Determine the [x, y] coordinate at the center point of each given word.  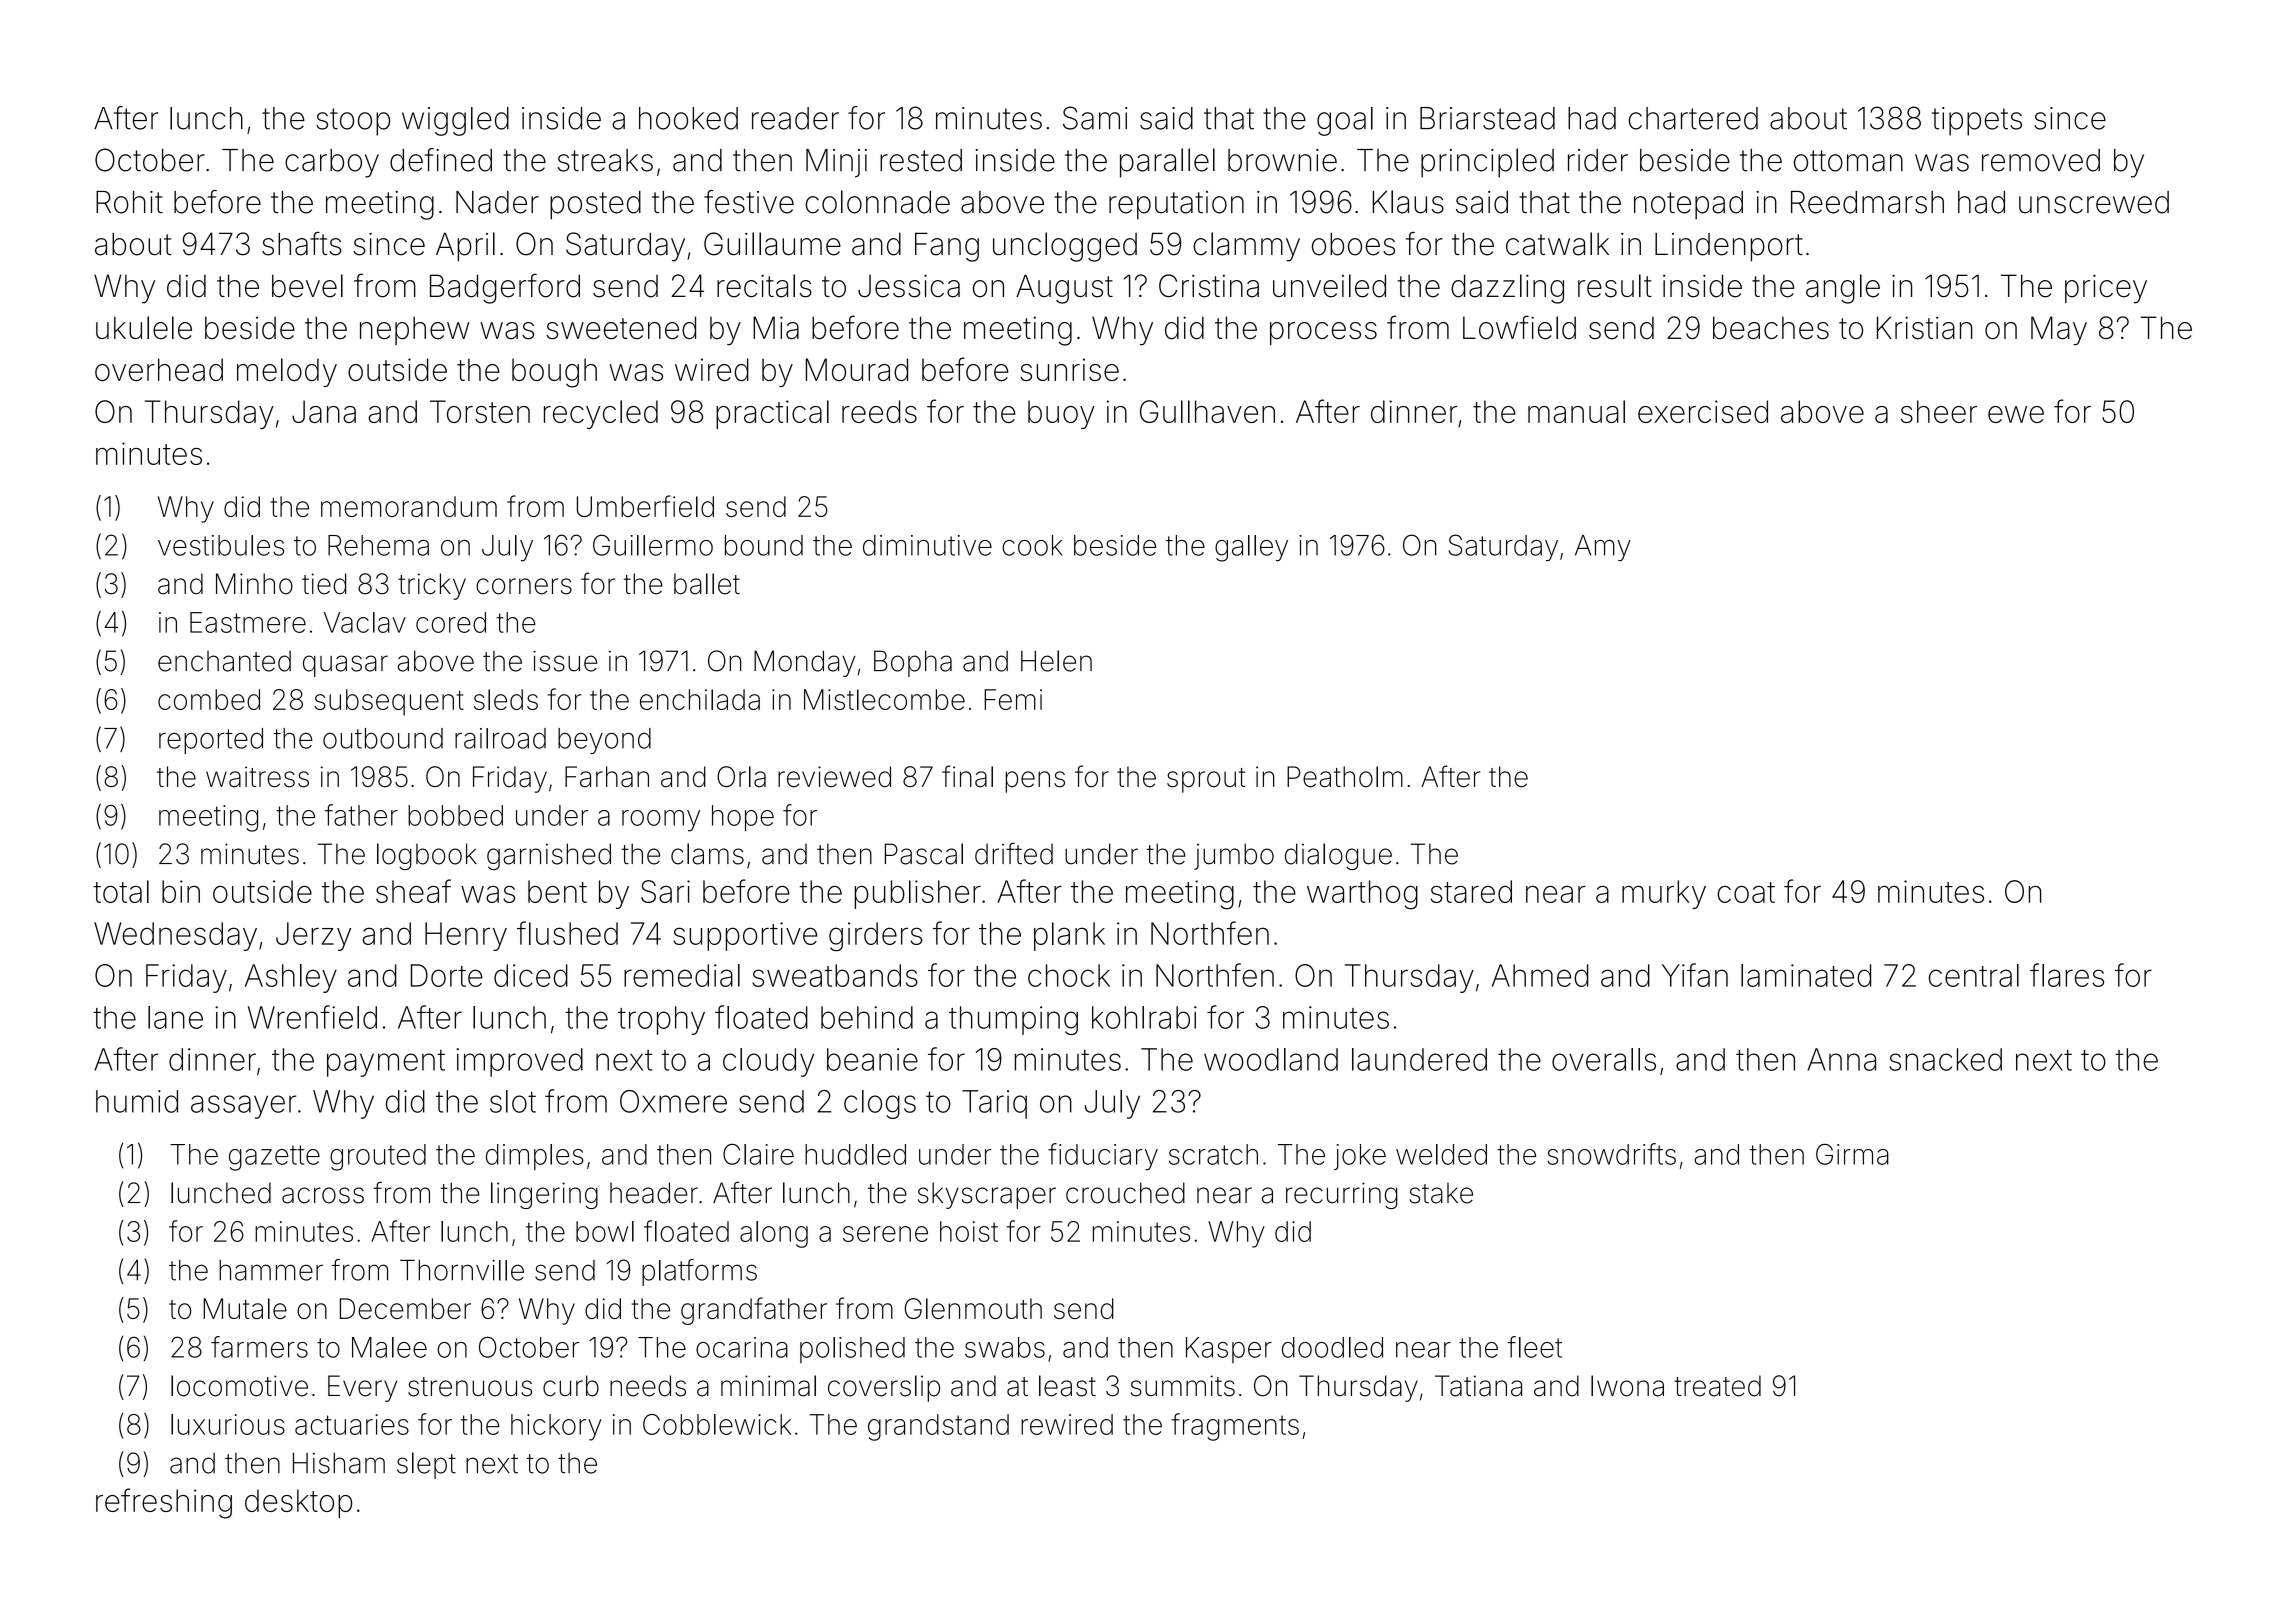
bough [554, 373]
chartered [1693, 118]
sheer [1939, 411]
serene [885, 1234]
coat [1746, 892]
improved [519, 1062]
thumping [1013, 1020]
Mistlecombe [884, 699]
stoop [353, 122]
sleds [506, 699]
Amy [1603, 548]
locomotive [239, 1386]
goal [1345, 121]
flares [2067, 975]
